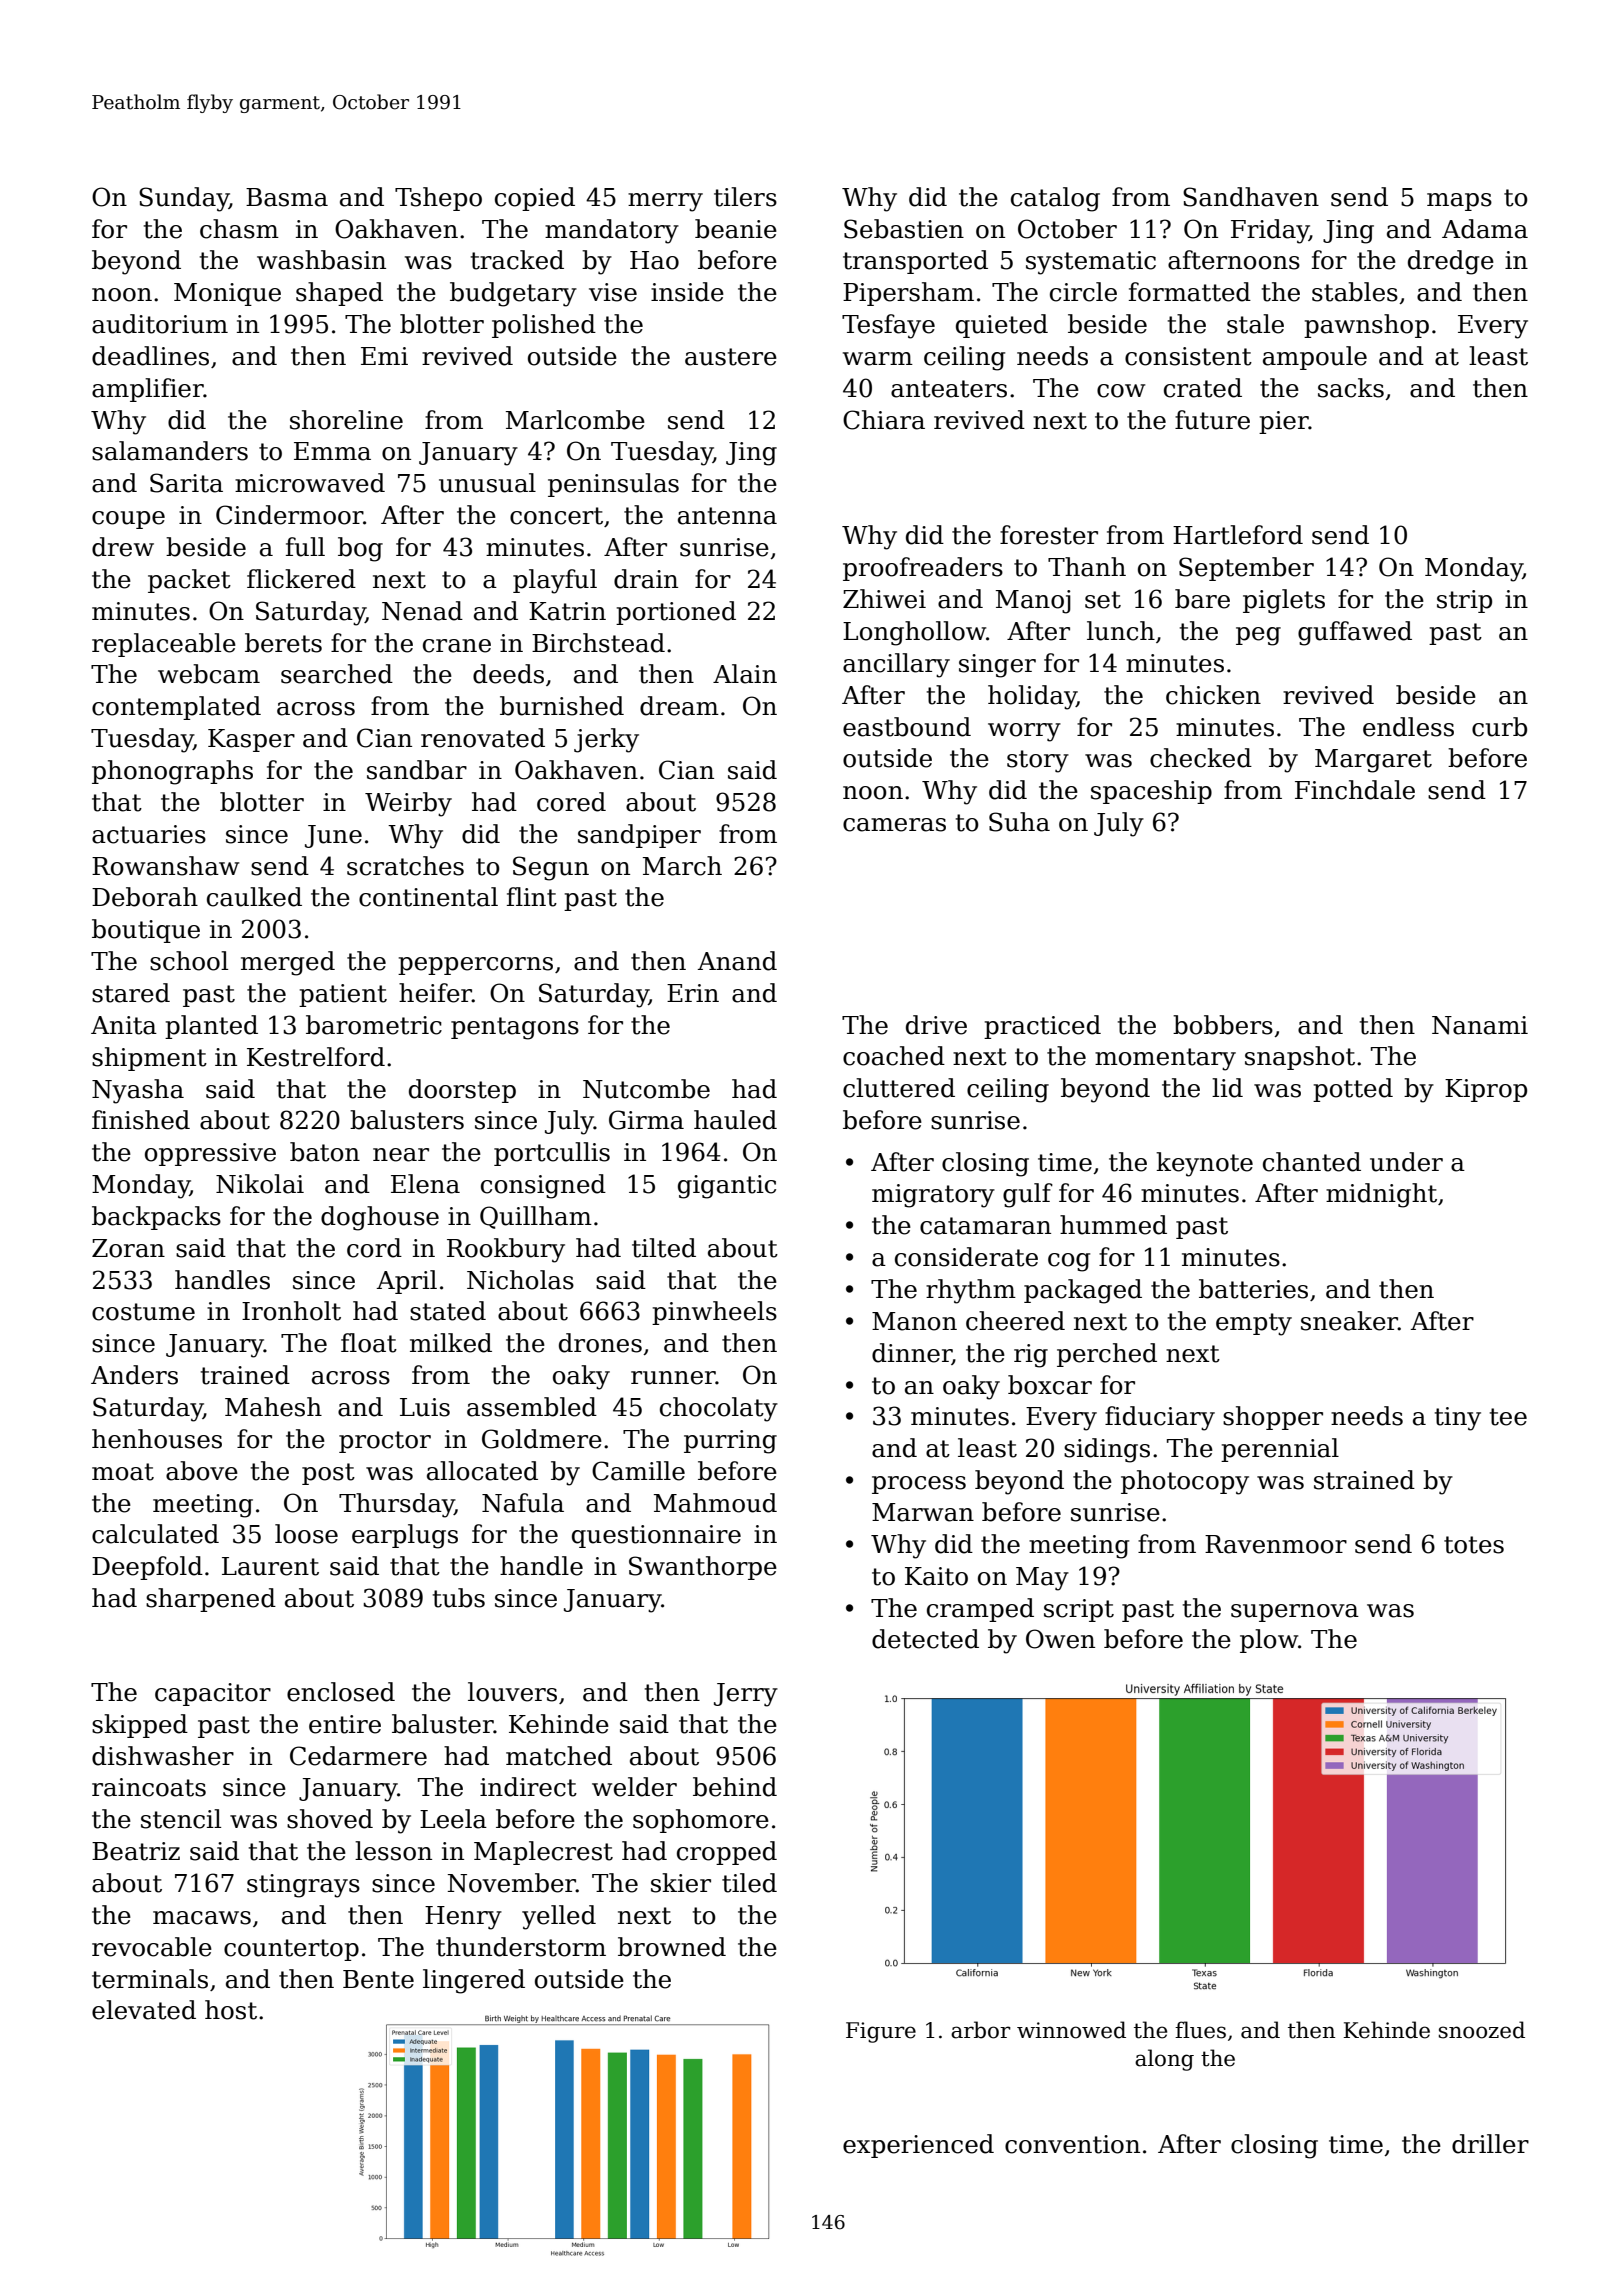 The image size is (1620, 2292). Describe the element at coordinates (1480, 1025) in the page. I see `Nanami` at that location.
